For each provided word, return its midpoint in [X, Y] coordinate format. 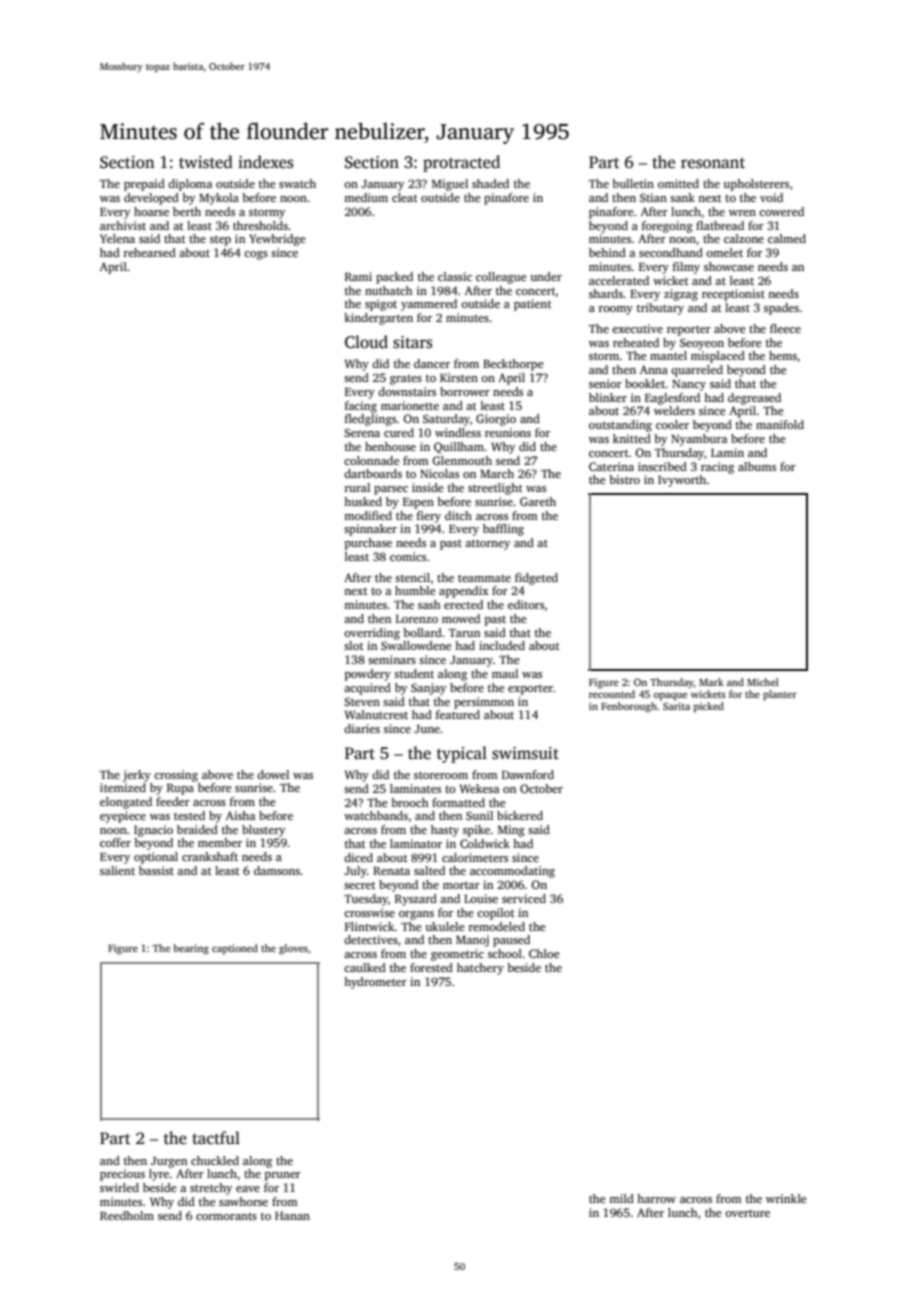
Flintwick [370, 926]
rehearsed [150, 252]
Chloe [544, 953]
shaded [490, 183]
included [502, 645]
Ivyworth [682, 481]
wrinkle [786, 1198]
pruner [283, 1176]
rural [357, 487]
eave [248, 1189]
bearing [191, 949]
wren [742, 213]
